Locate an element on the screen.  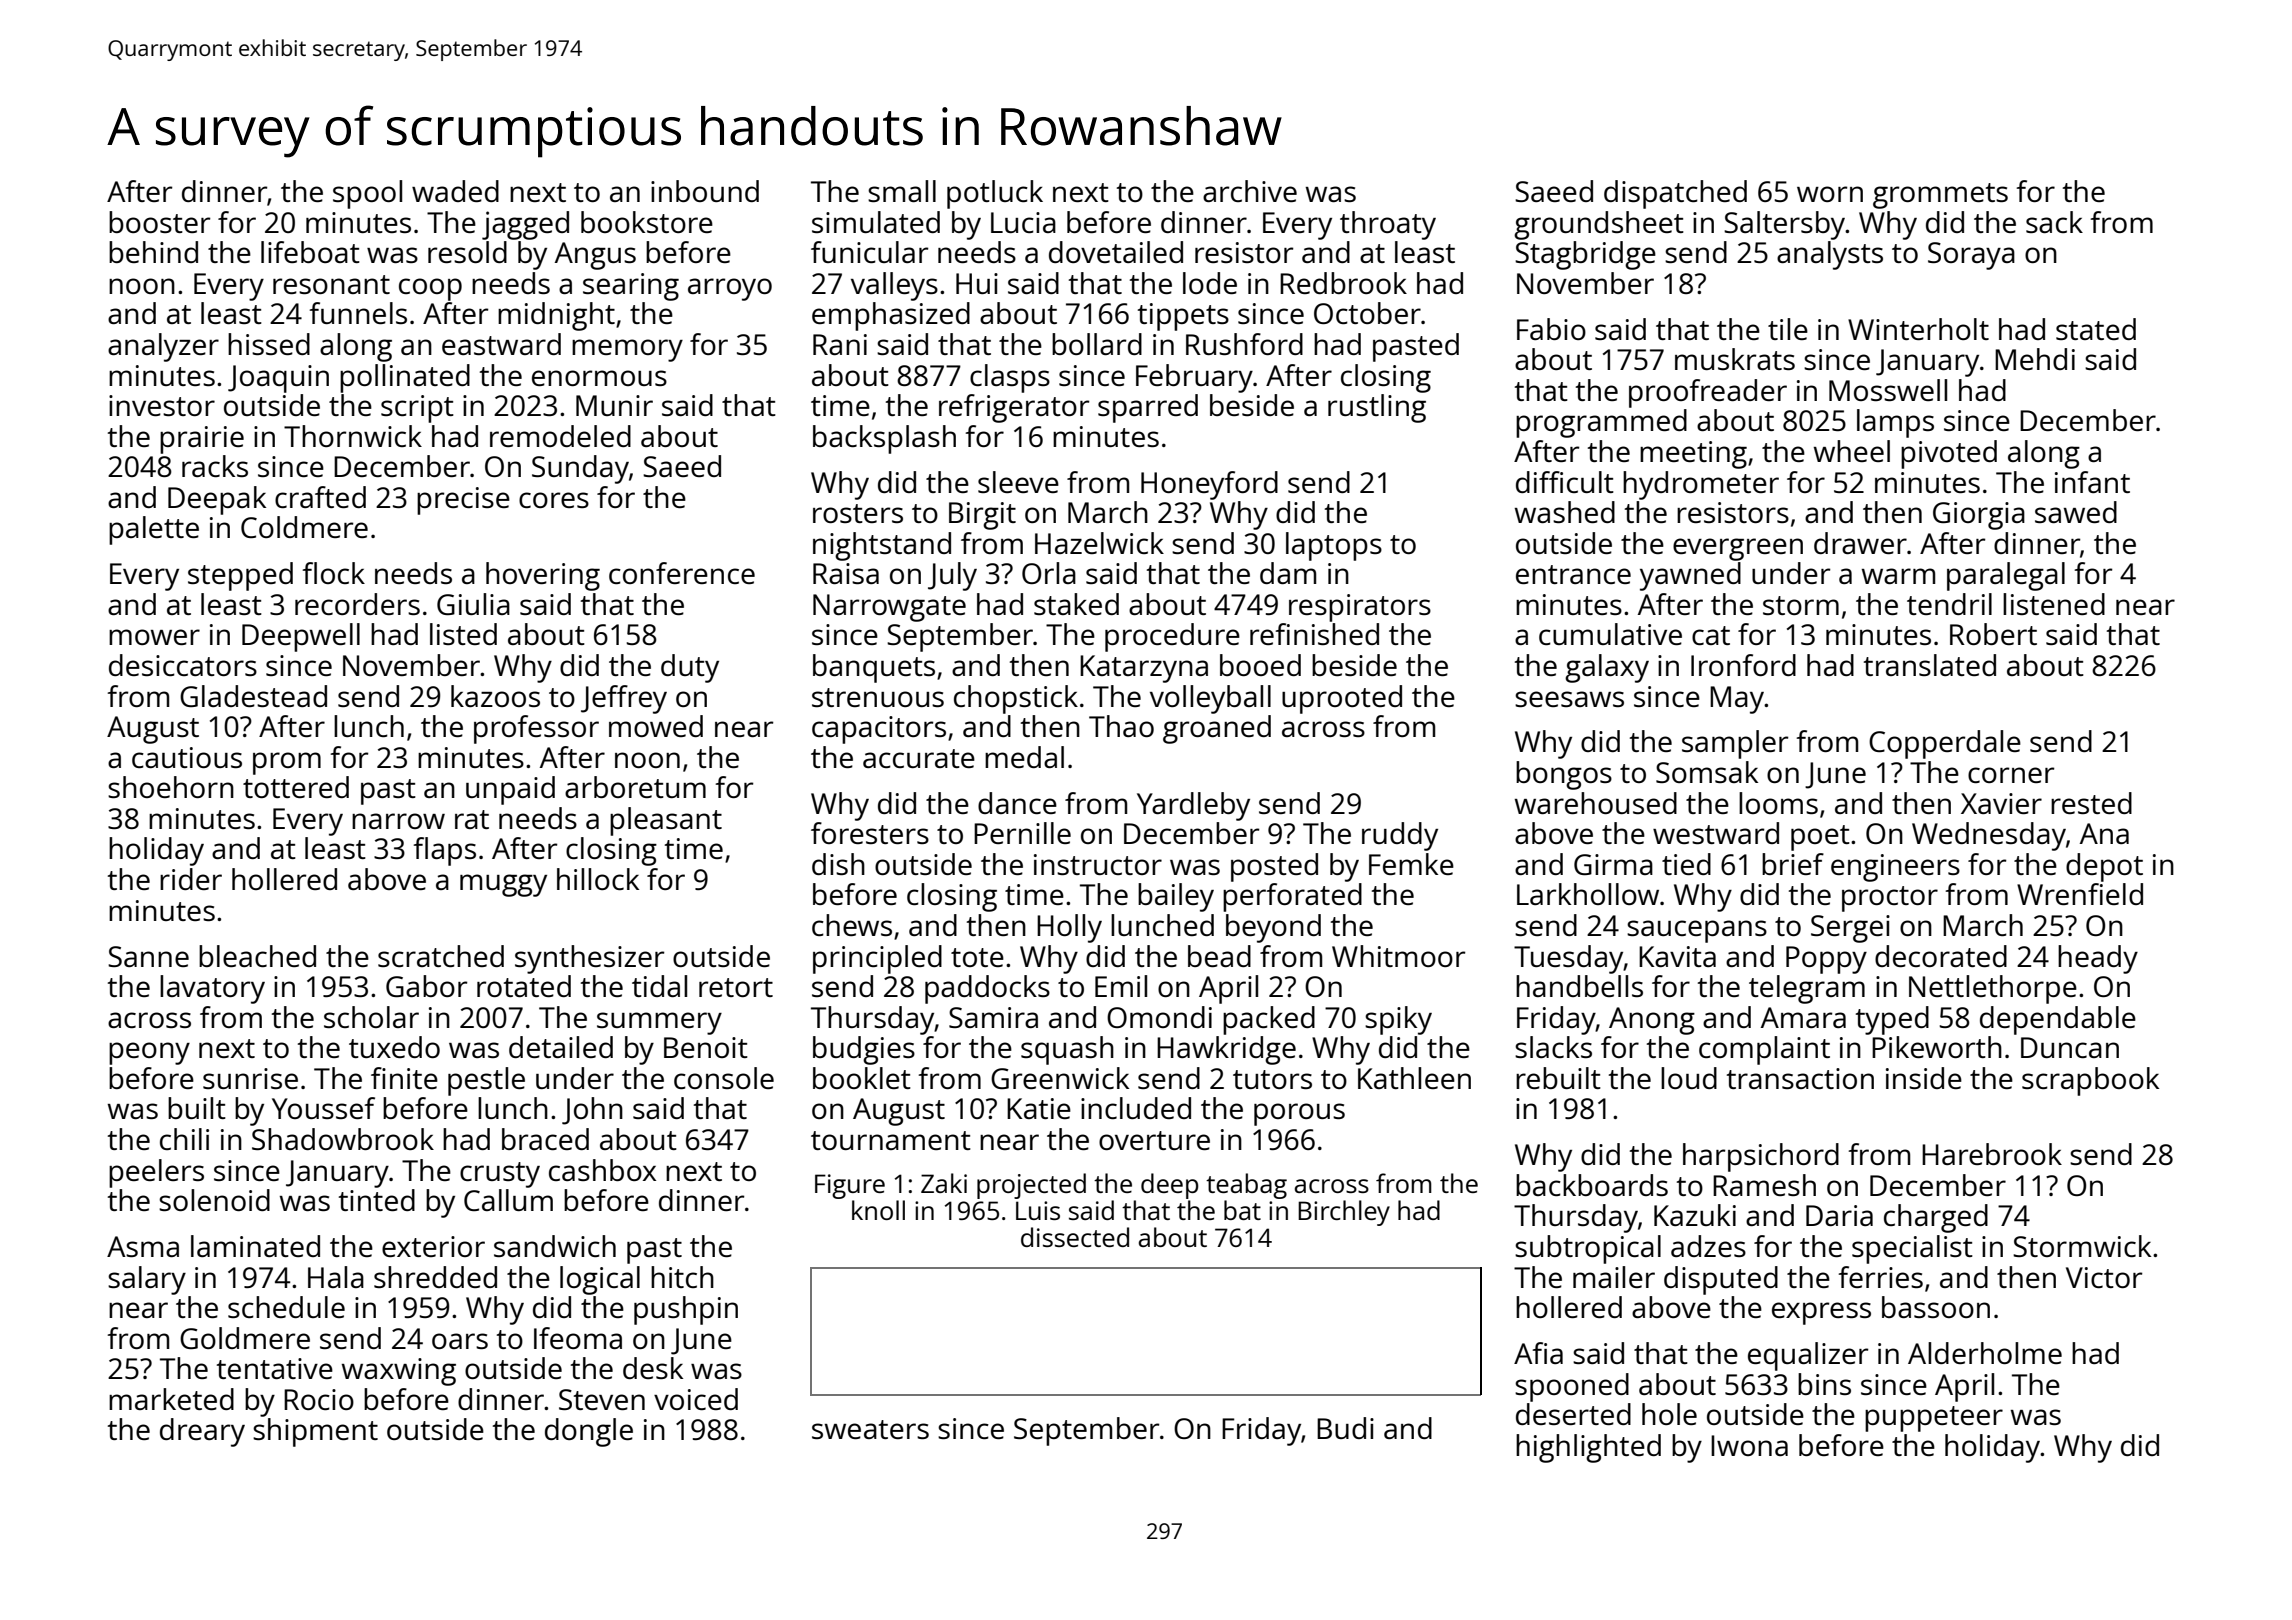
behind is located at coordinates (153, 252).
